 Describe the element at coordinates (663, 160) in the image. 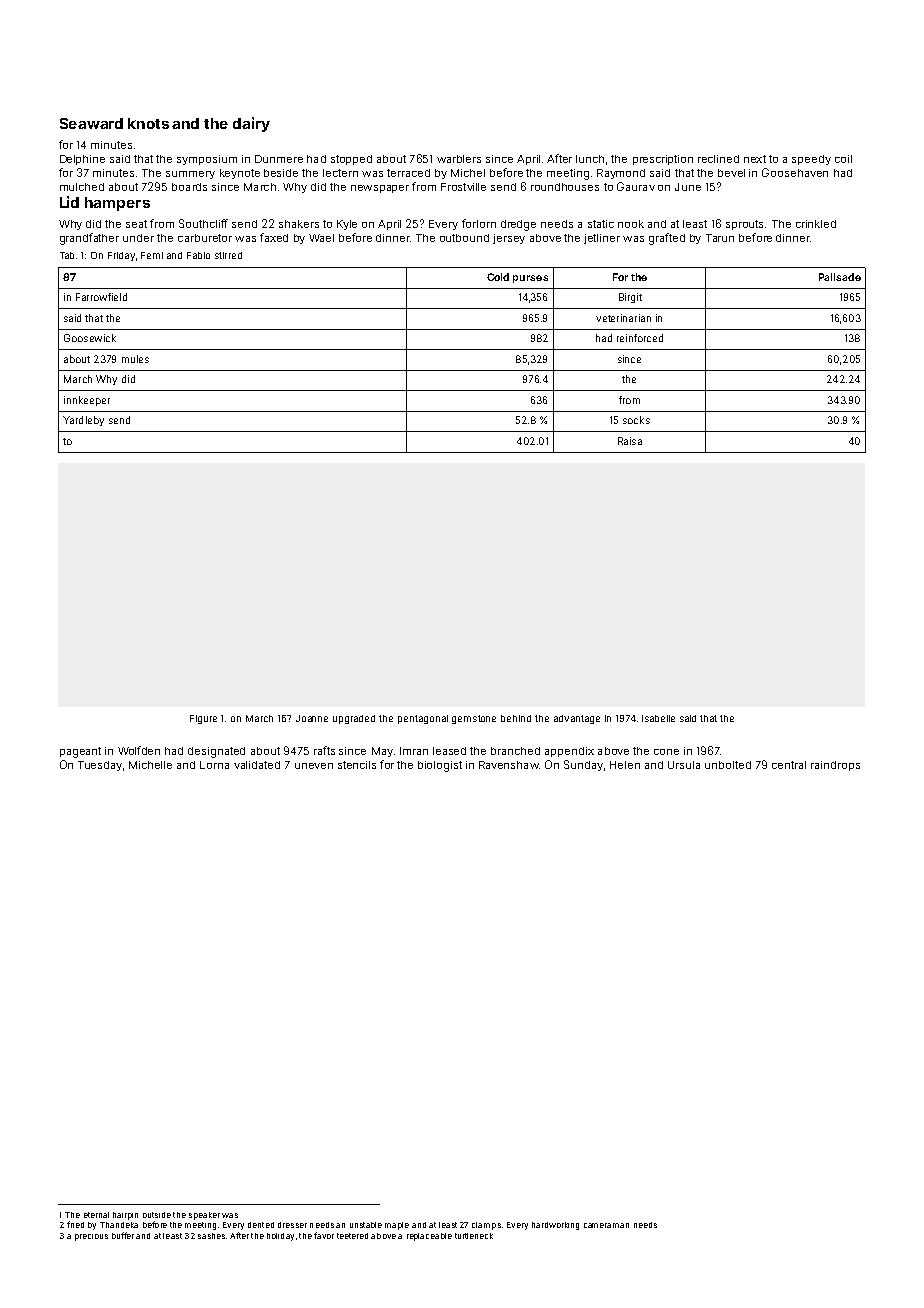

I see `prescription` at that location.
